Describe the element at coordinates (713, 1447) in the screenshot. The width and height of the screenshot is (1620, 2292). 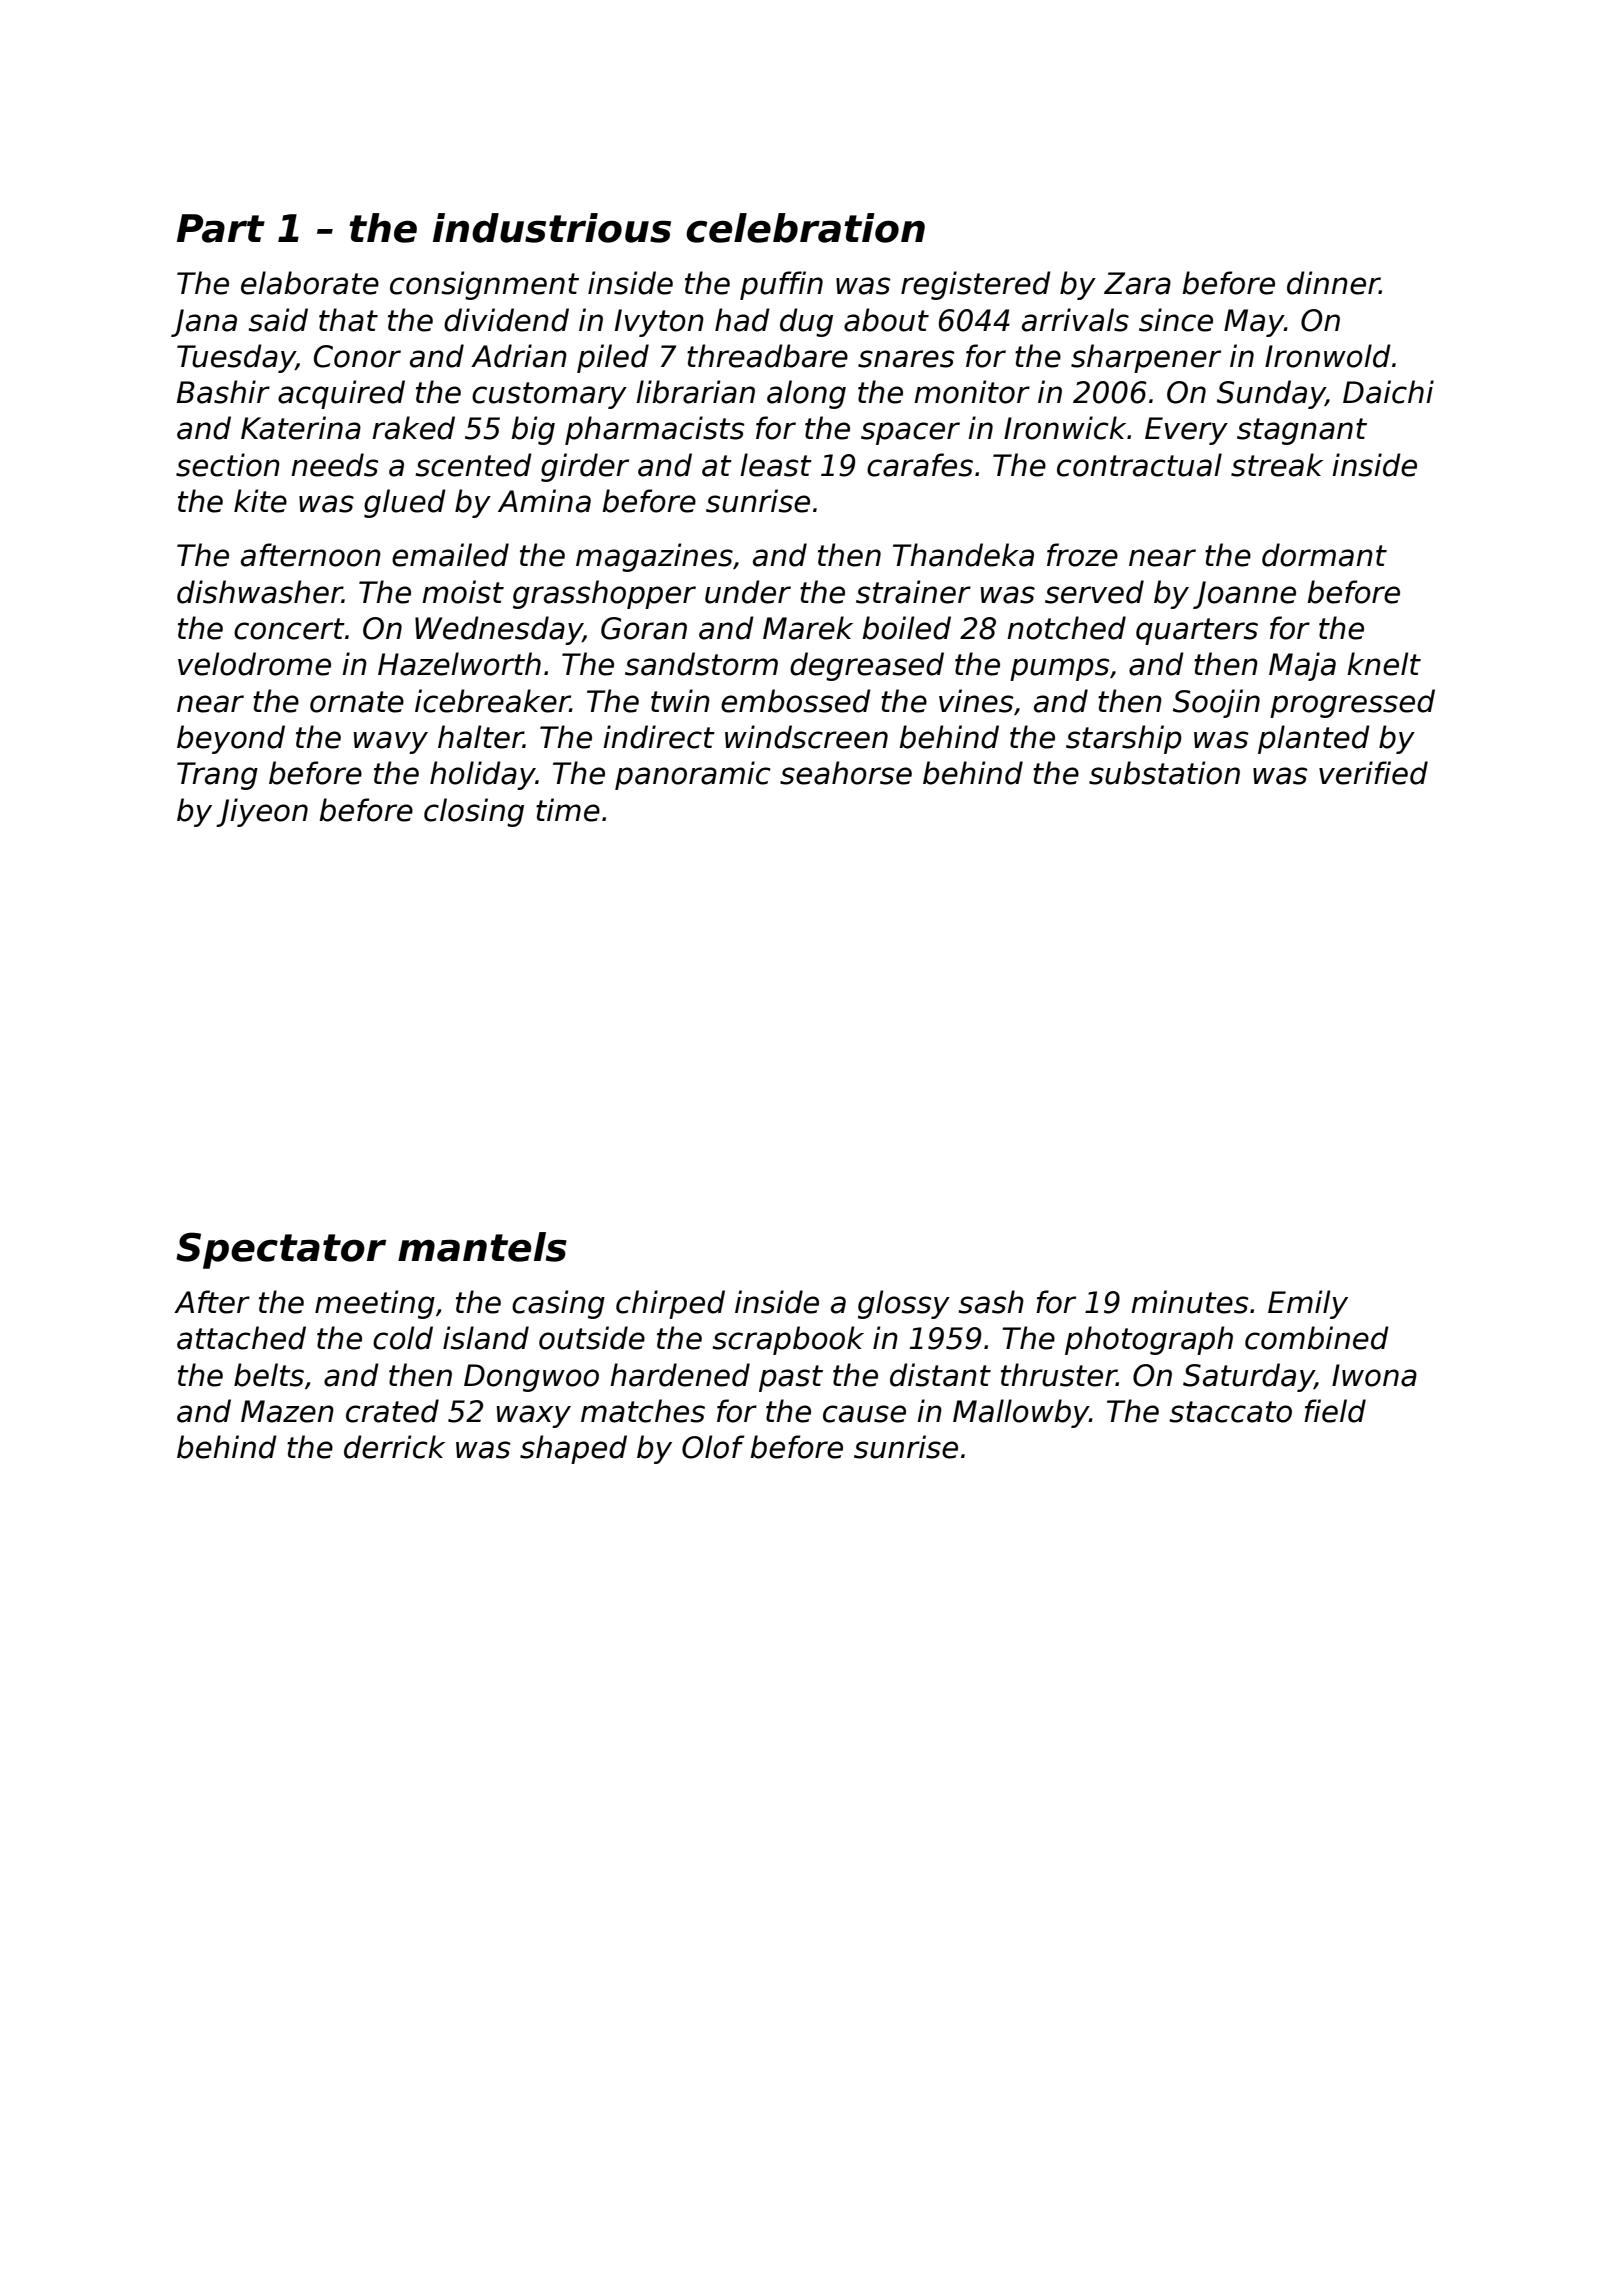
I see `Olof` at that location.
